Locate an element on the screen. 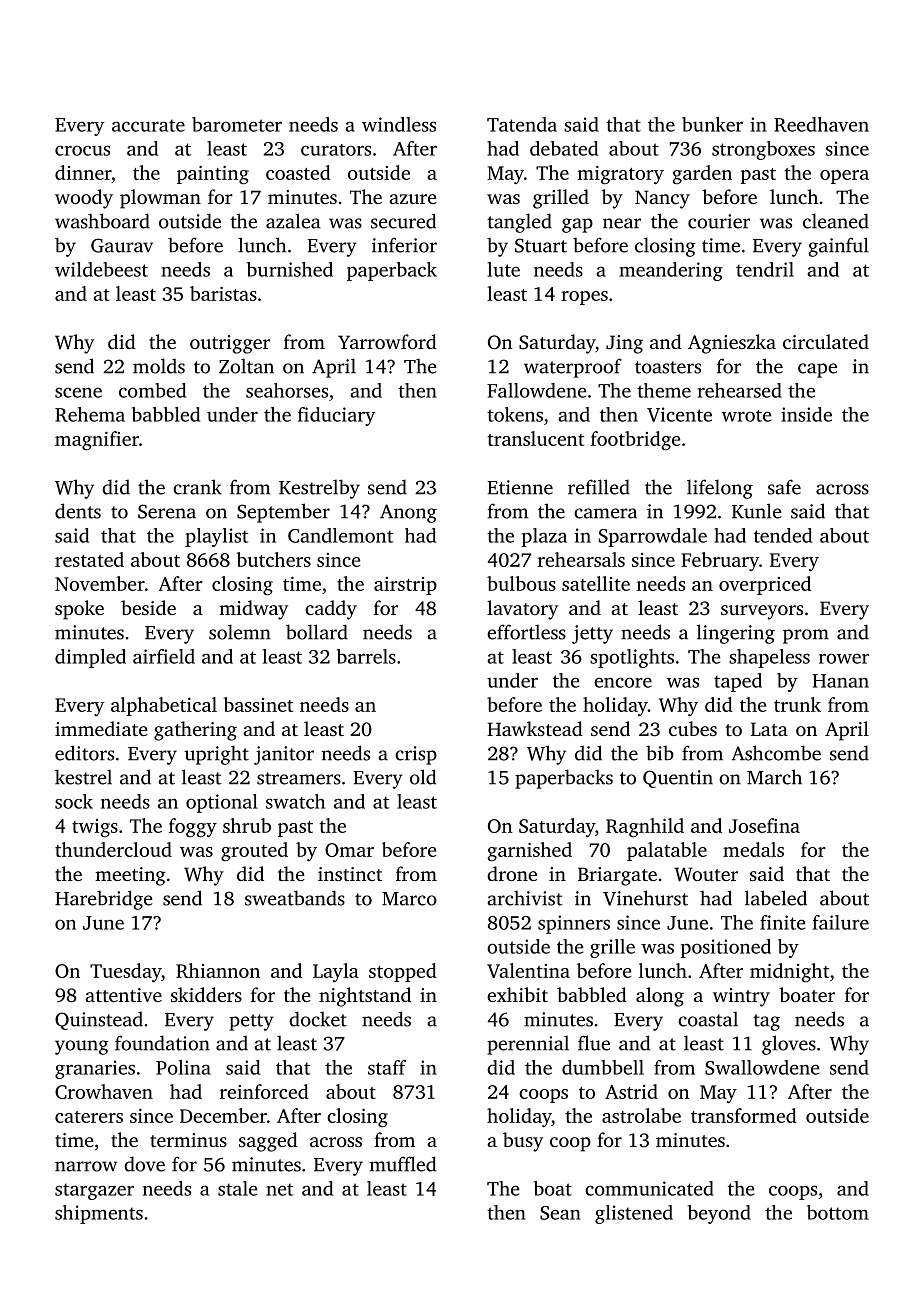 This screenshot has width=924, height=1311. baristas is located at coordinates (223, 293).
